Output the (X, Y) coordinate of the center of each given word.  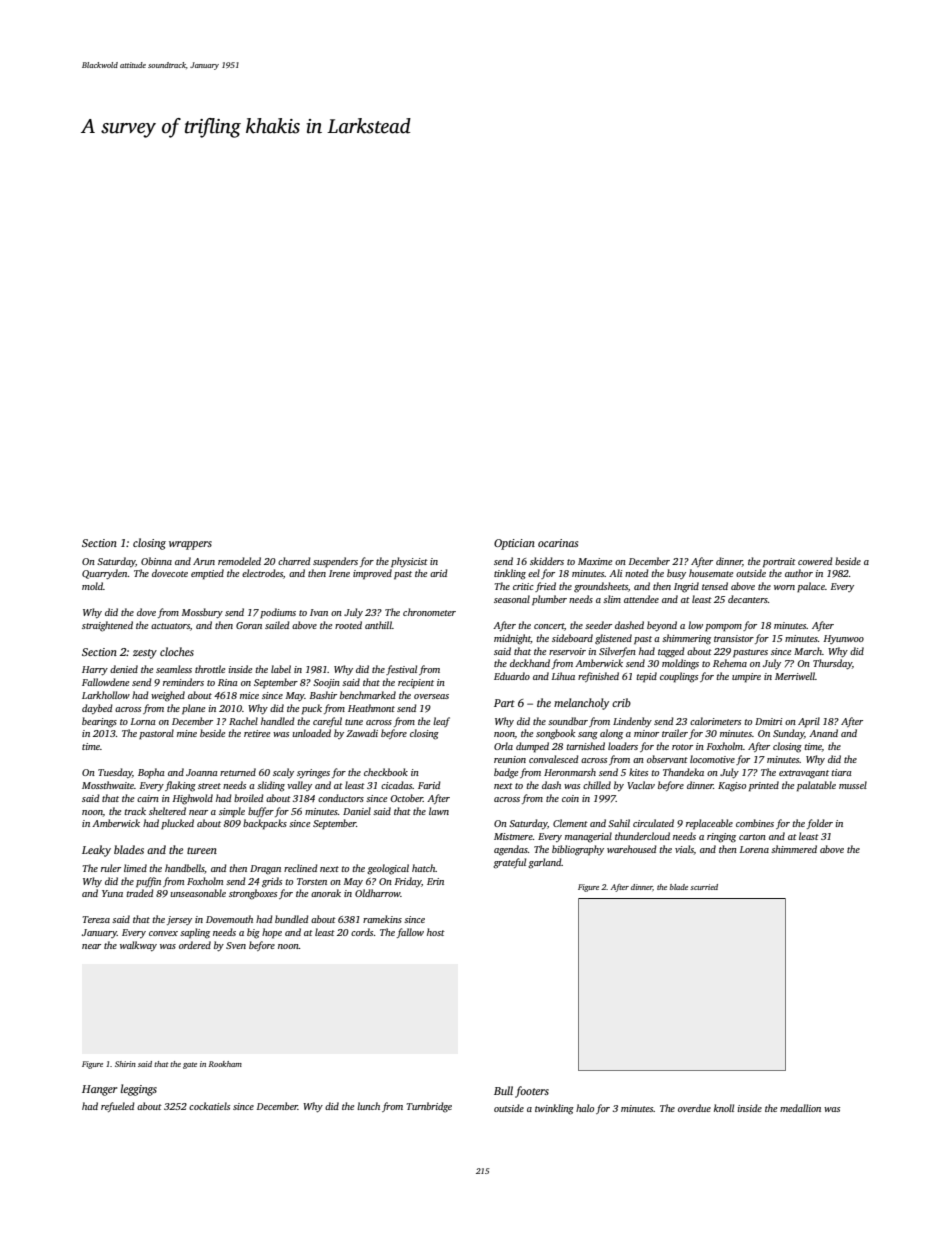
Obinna (156, 561)
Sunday (788, 734)
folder (820, 824)
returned (238, 772)
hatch (424, 868)
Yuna (112, 893)
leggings (138, 1090)
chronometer (429, 612)
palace (811, 587)
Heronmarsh (570, 772)
